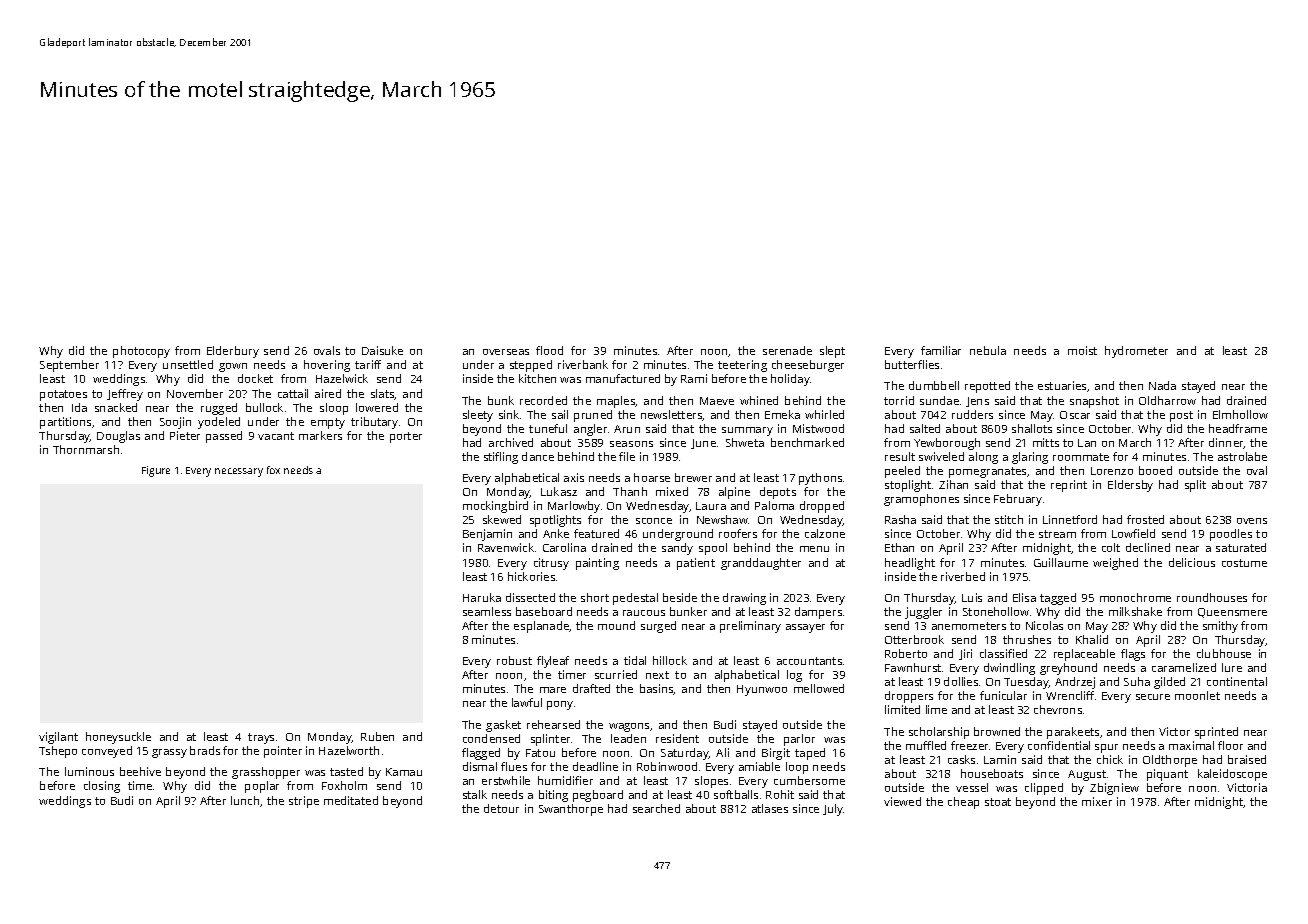 Image resolution: width=1308 pixels, height=924 pixels. What do you see at coordinates (245, 800) in the document?
I see `lunch` at bounding box center [245, 800].
